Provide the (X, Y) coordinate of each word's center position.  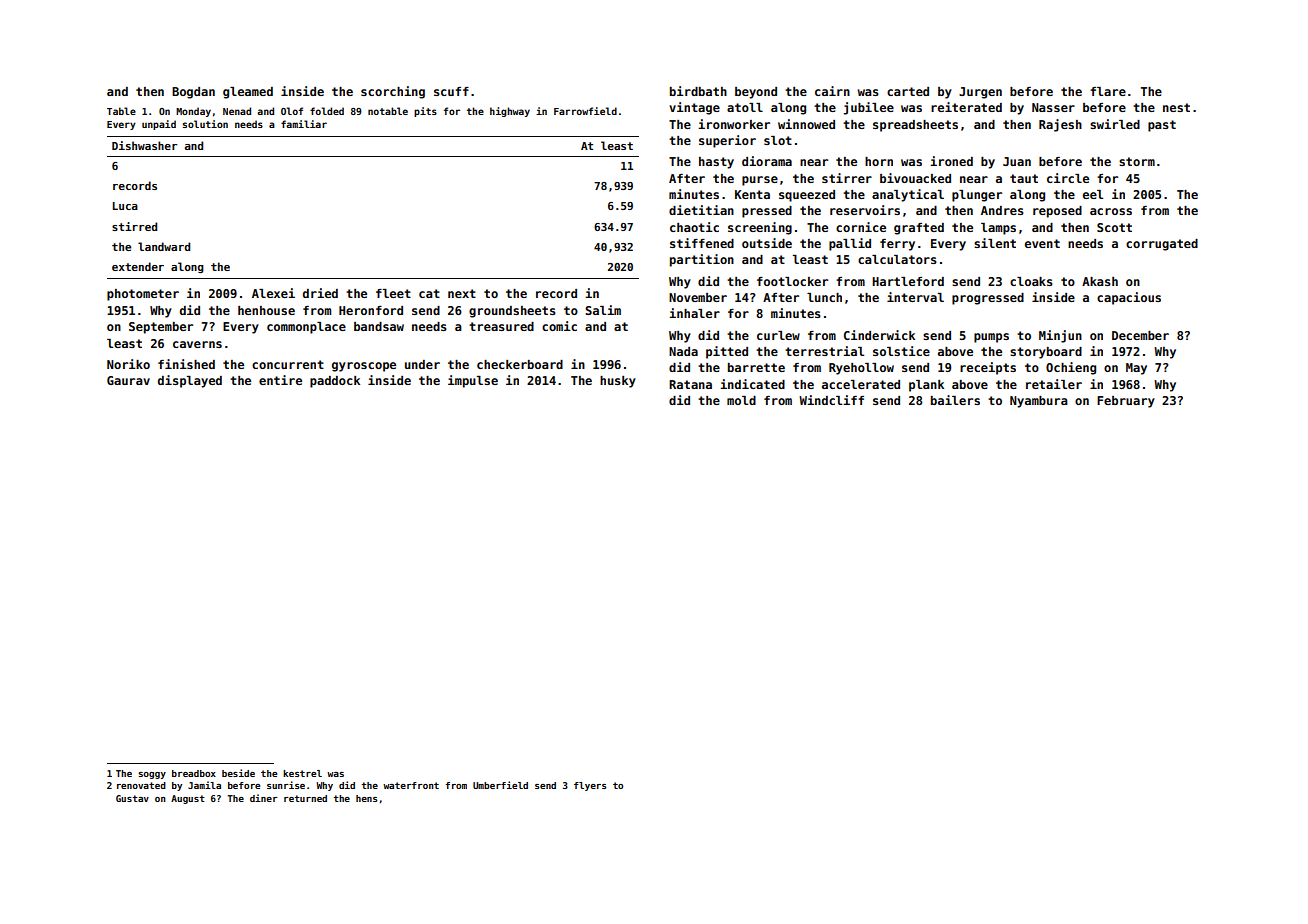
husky (618, 382)
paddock (335, 382)
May (1136, 369)
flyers (590, 786)
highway (510, 112)
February (1126, 402)
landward (164, 246)
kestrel (302, 773)
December (1140, 335)
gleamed (248, 93)
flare (1108, 91)
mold (741, 400)
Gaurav (128, 380)
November (698, 297)
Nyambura (1039, 402)
